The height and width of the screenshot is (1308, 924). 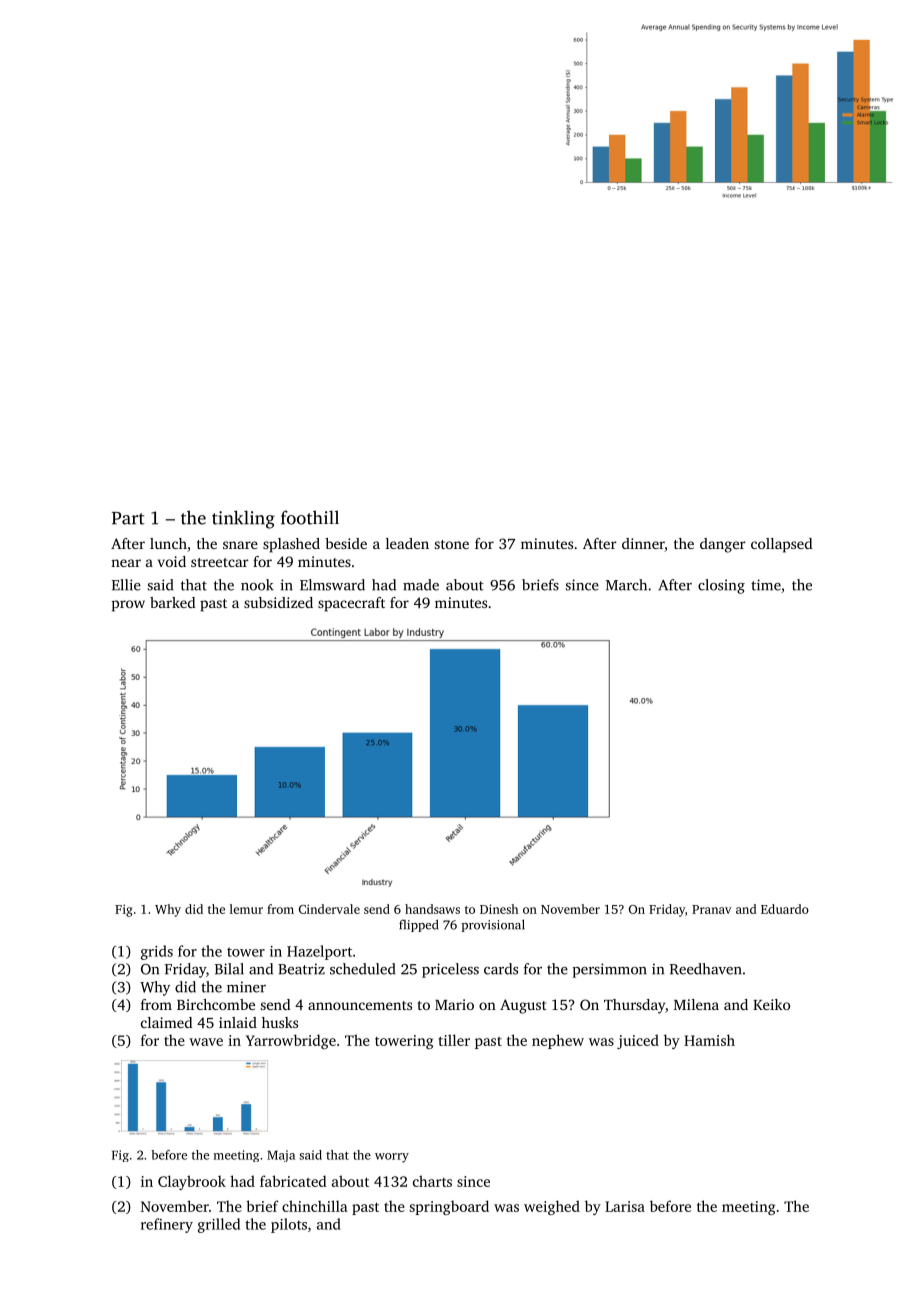 I want to click on springboard, so click(x=449, y=1207).
